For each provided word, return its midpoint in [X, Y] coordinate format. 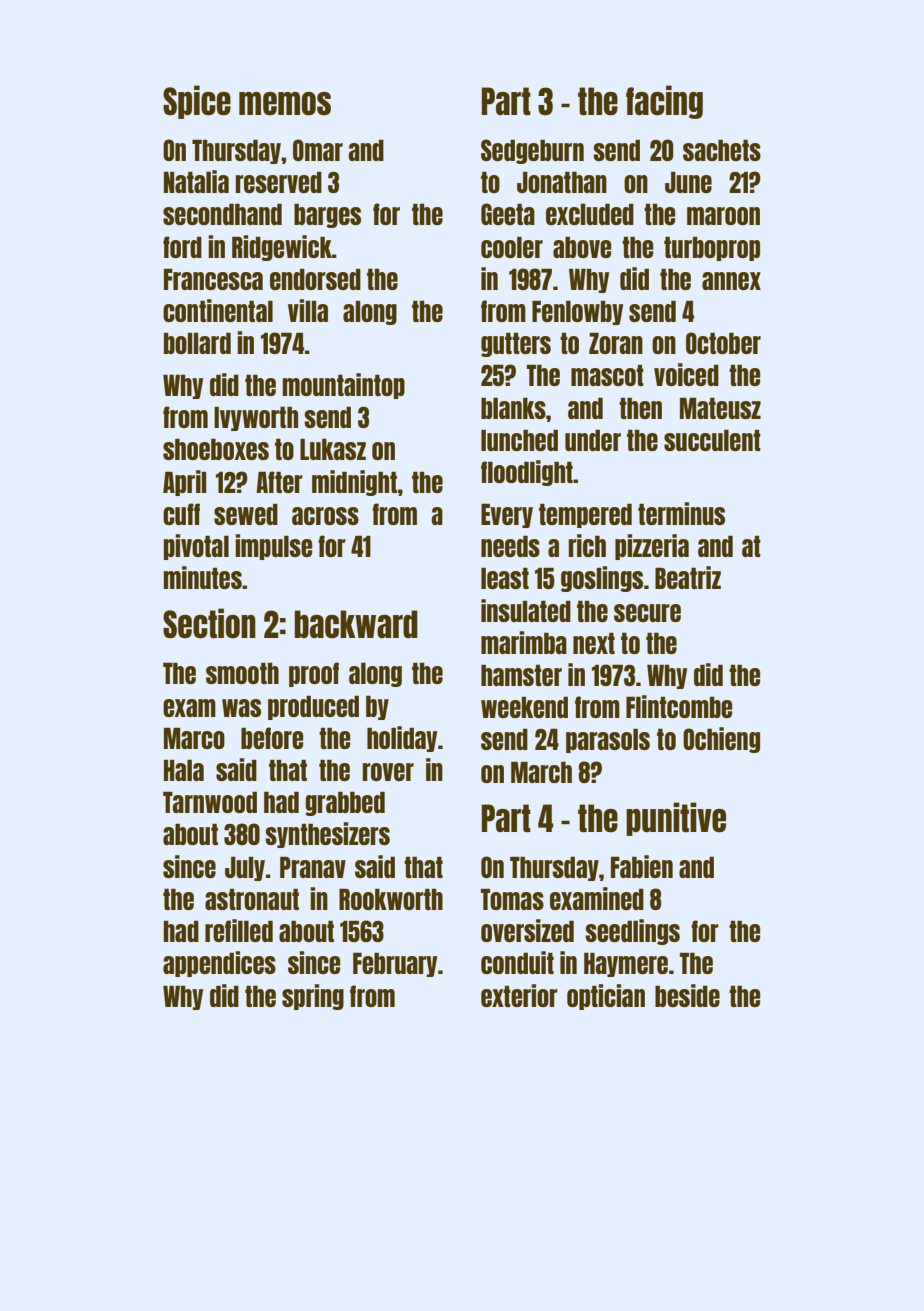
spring [313, 997]
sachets [722, 150]
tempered [585, 516]
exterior [519, 995]
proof [314, 674]
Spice [197, 102]
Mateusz [720, 408]
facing [664, 102]
